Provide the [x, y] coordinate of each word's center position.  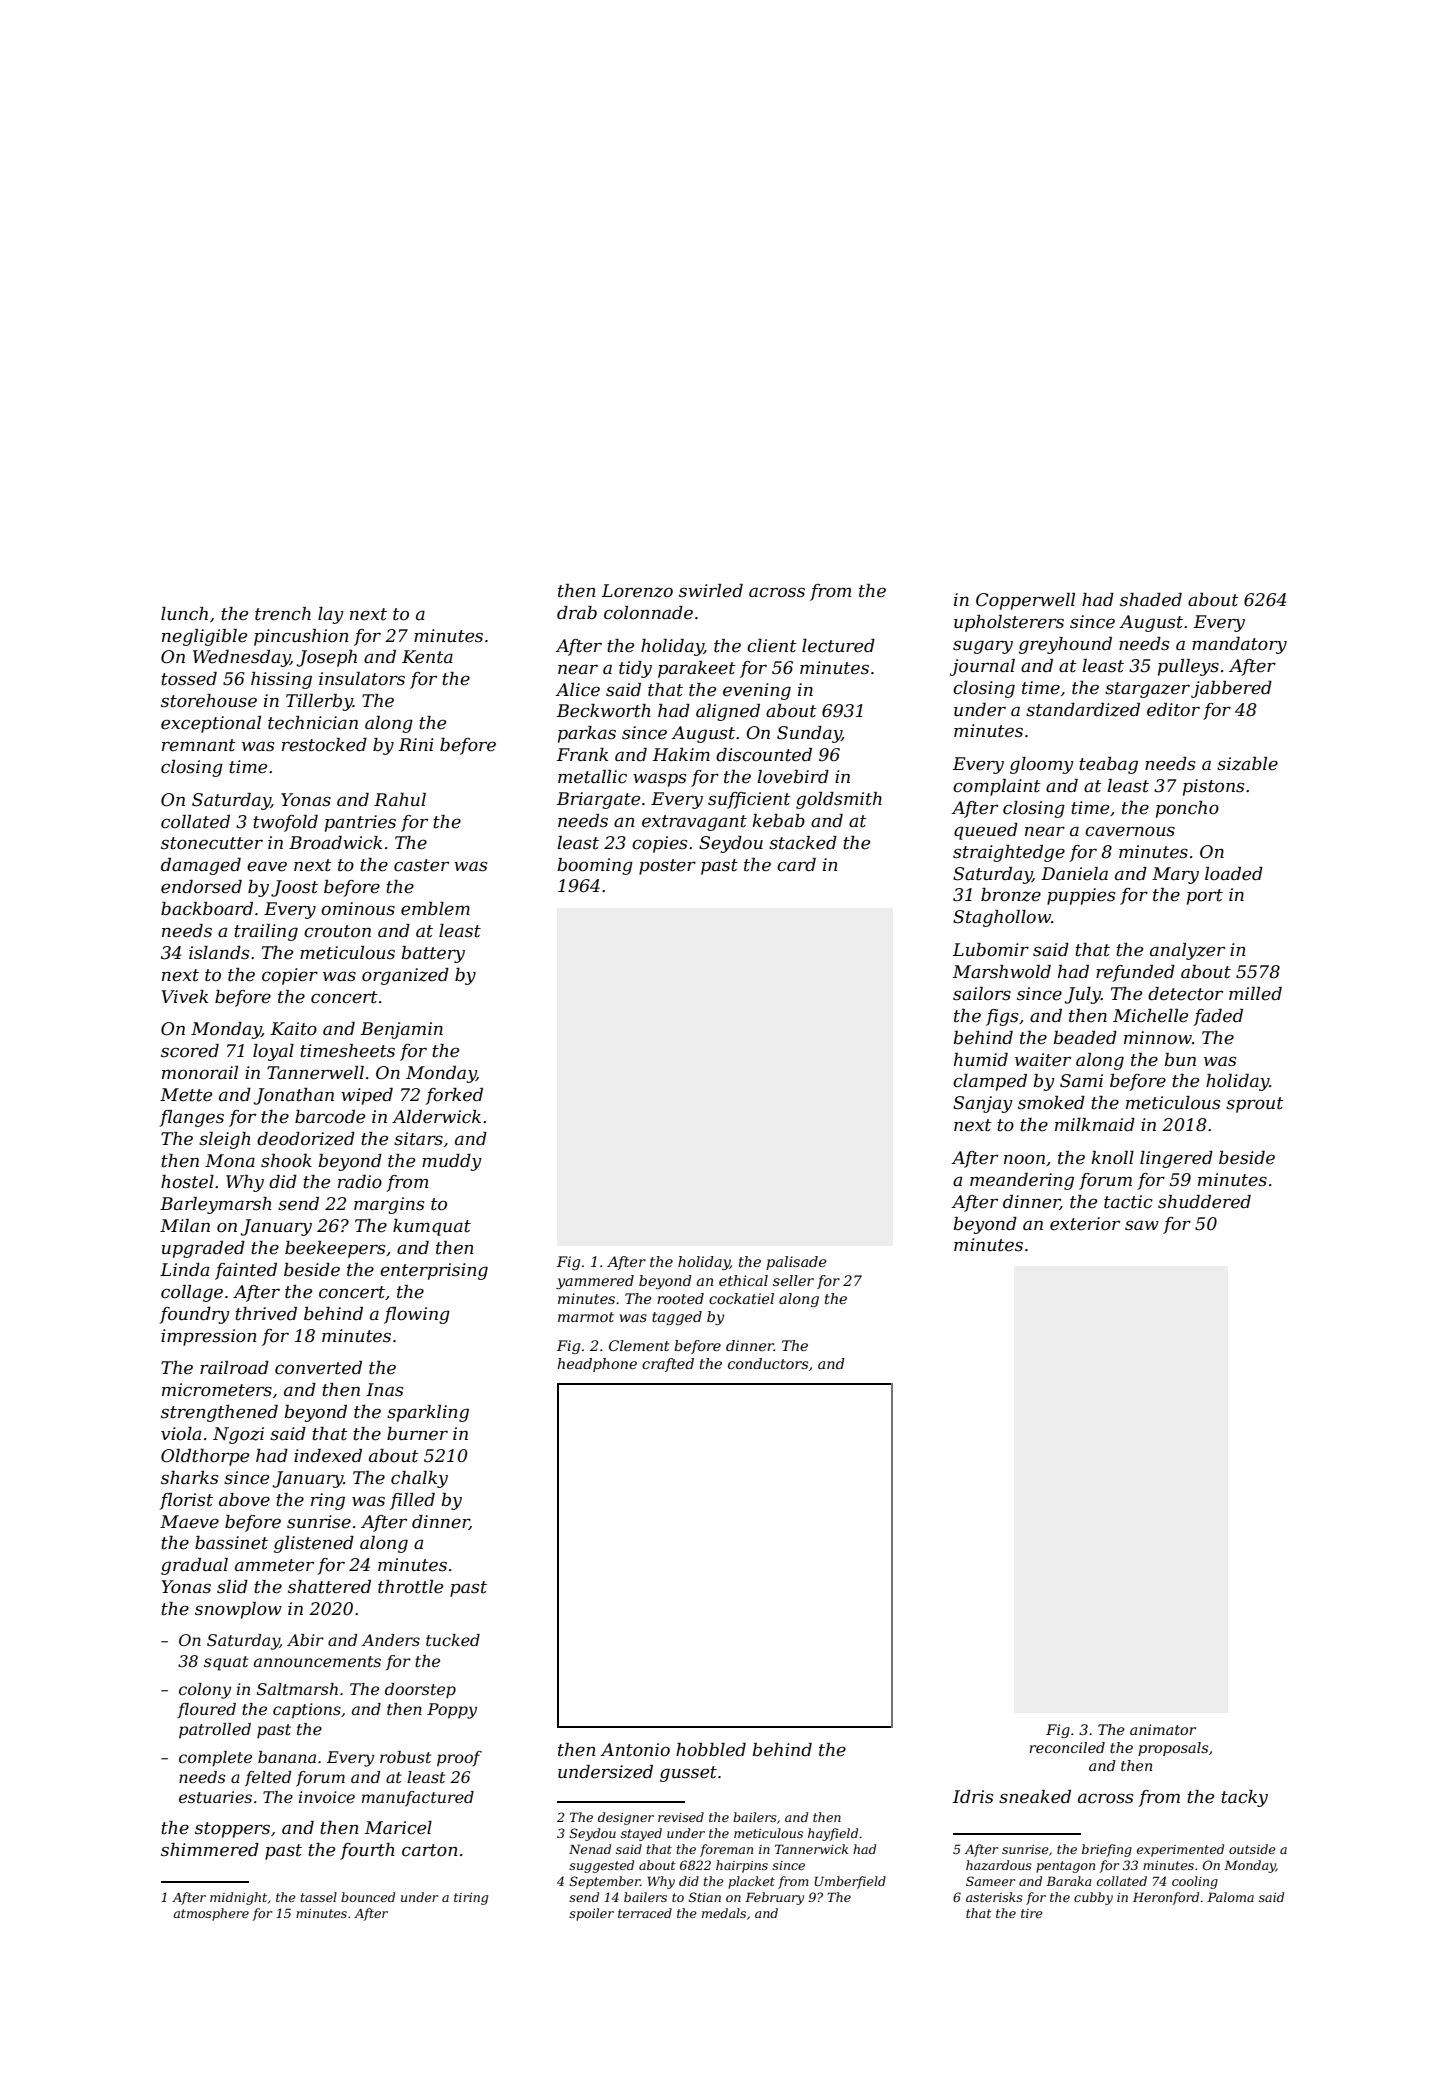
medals [724, 1913]
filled [412, 1501]
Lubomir [991, 949]
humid [981, 1059]
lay [331, 615]
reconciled [1067, 1747]
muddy [452, 1162]
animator [1163, 1729]
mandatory [1239, 645]
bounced [368, 1897]
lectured [838, 646]
